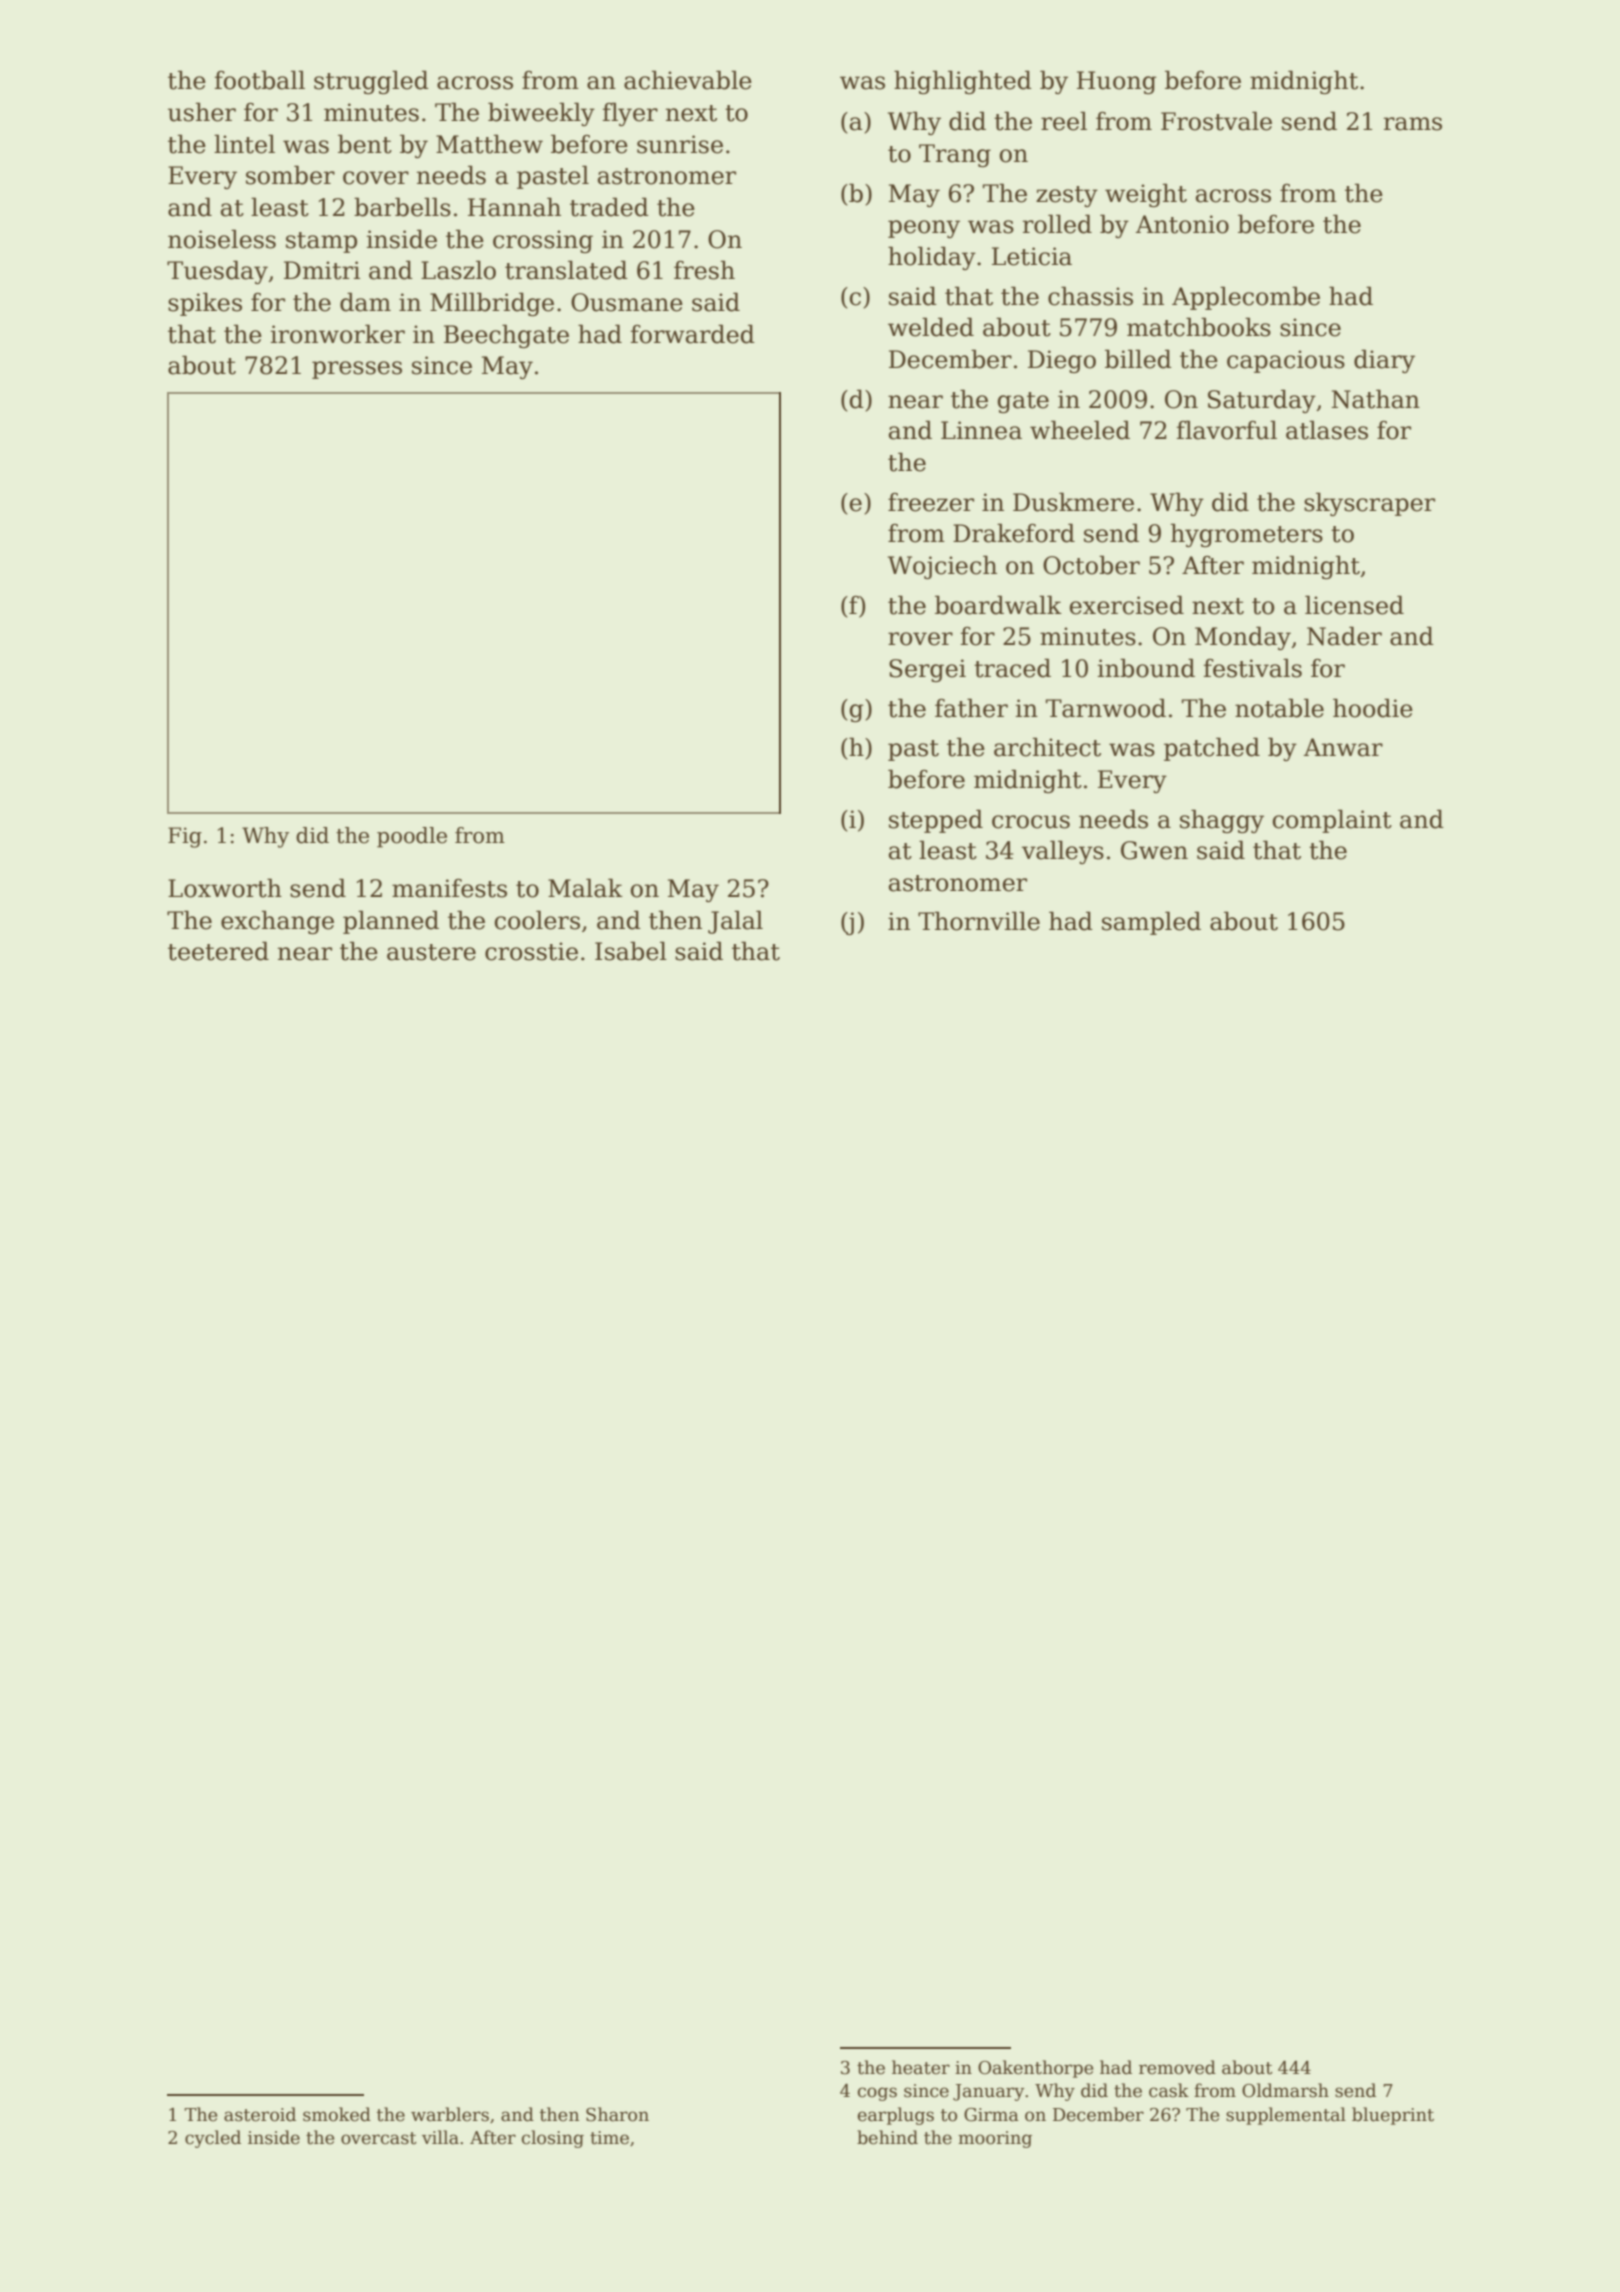  I want to click on Dmitri, so click(322, 270).
